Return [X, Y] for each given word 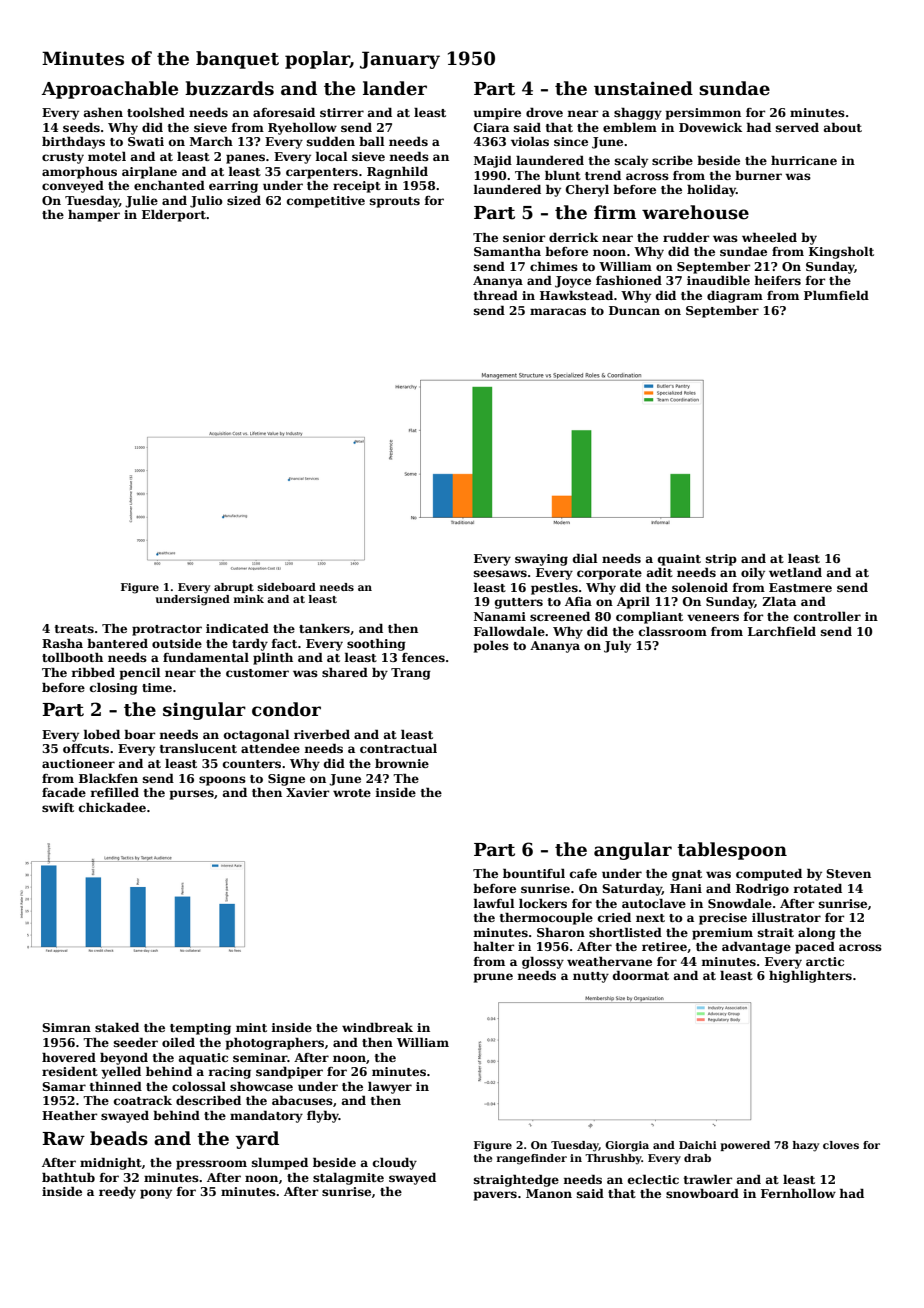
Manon [549, 1193]
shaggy [638, 114]
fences [423, 657]
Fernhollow [798, 1193]
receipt [357, 187]
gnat [687, 875]
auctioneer [78, 763]
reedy [117, 1193]
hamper [94, 216]
